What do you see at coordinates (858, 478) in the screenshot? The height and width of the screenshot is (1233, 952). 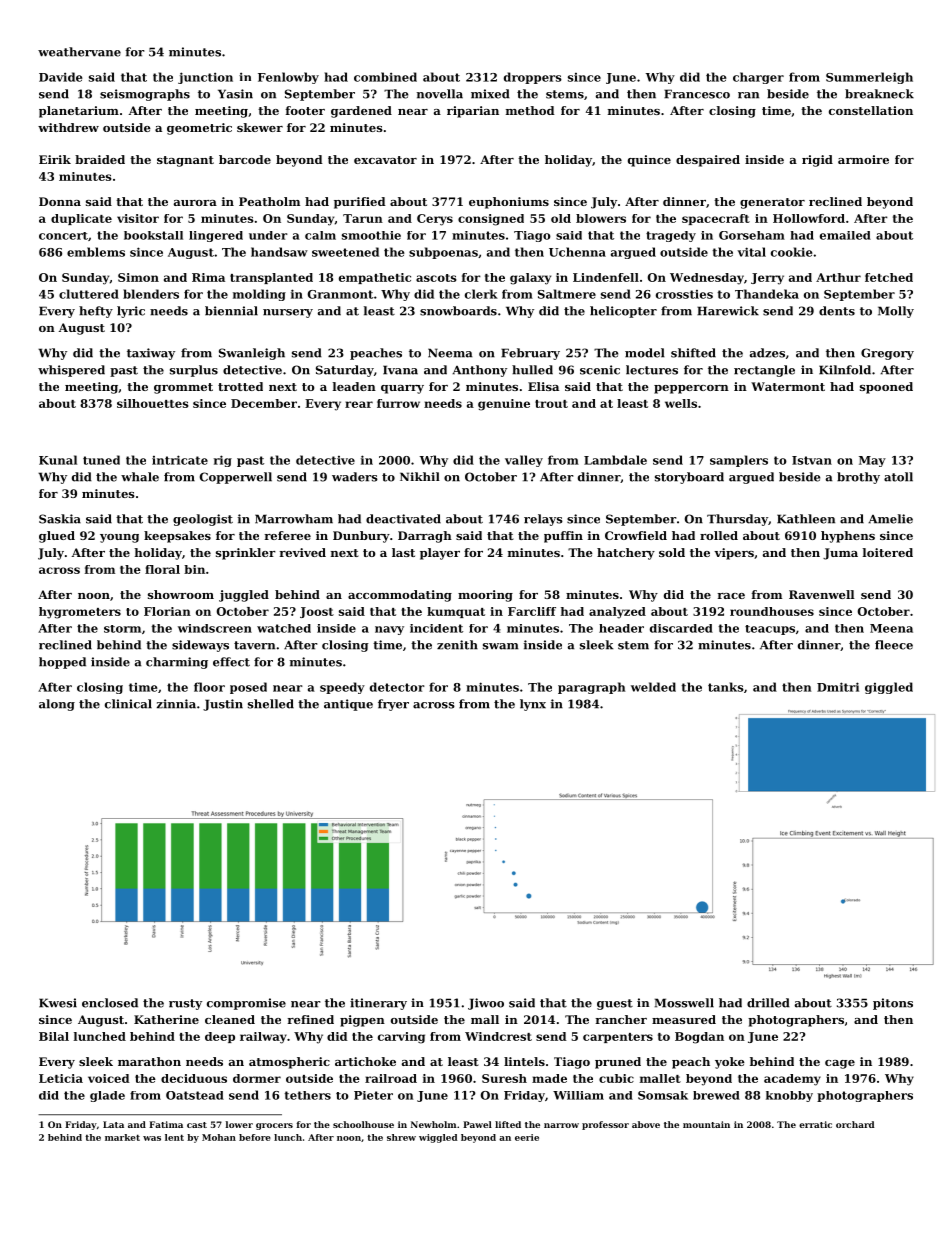 I see `brothy` at bounding box center [858, 478].
